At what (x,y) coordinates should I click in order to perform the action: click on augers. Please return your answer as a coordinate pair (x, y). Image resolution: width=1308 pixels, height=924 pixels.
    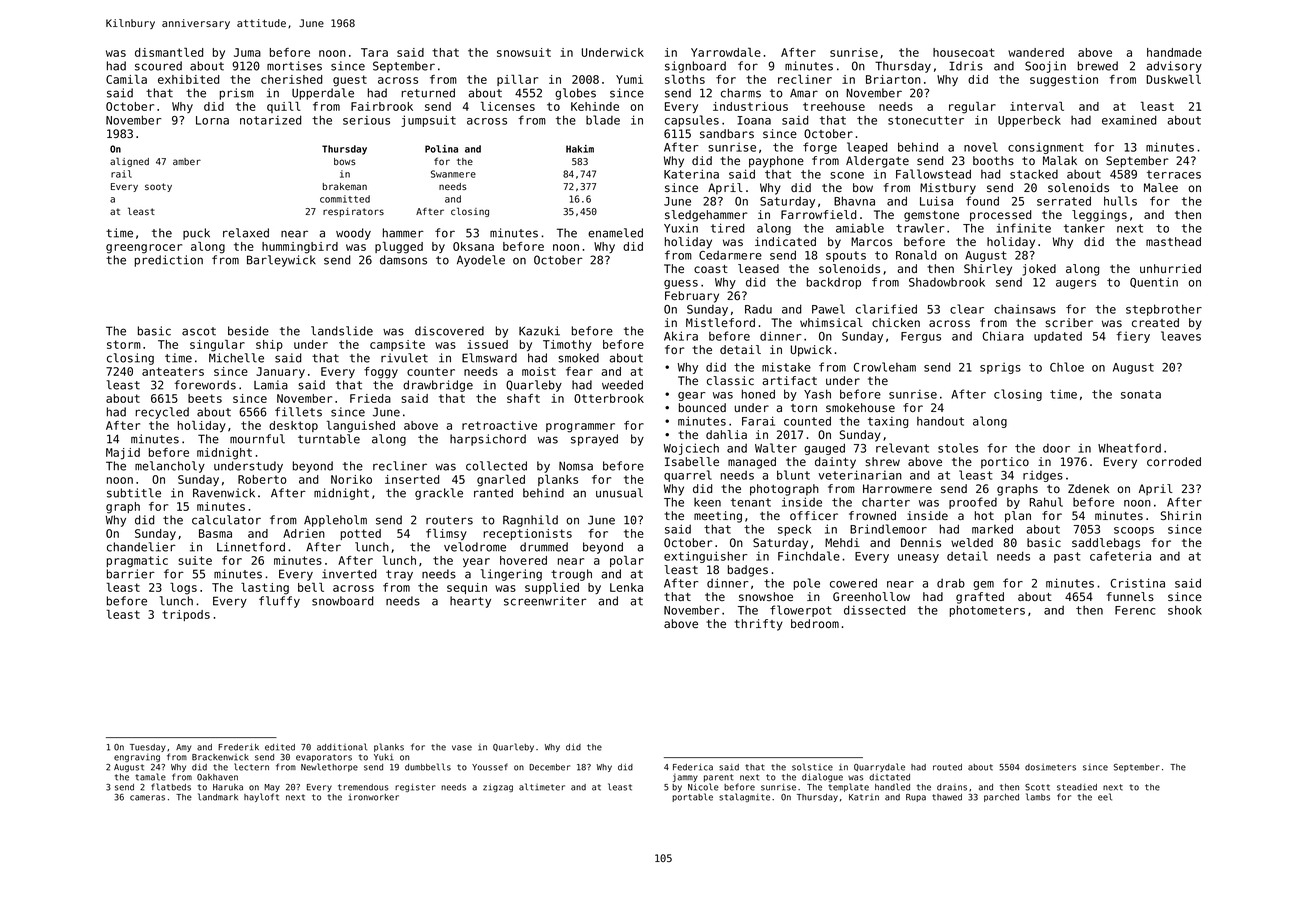
    Looking at the image, I should click on (1076, 284).
